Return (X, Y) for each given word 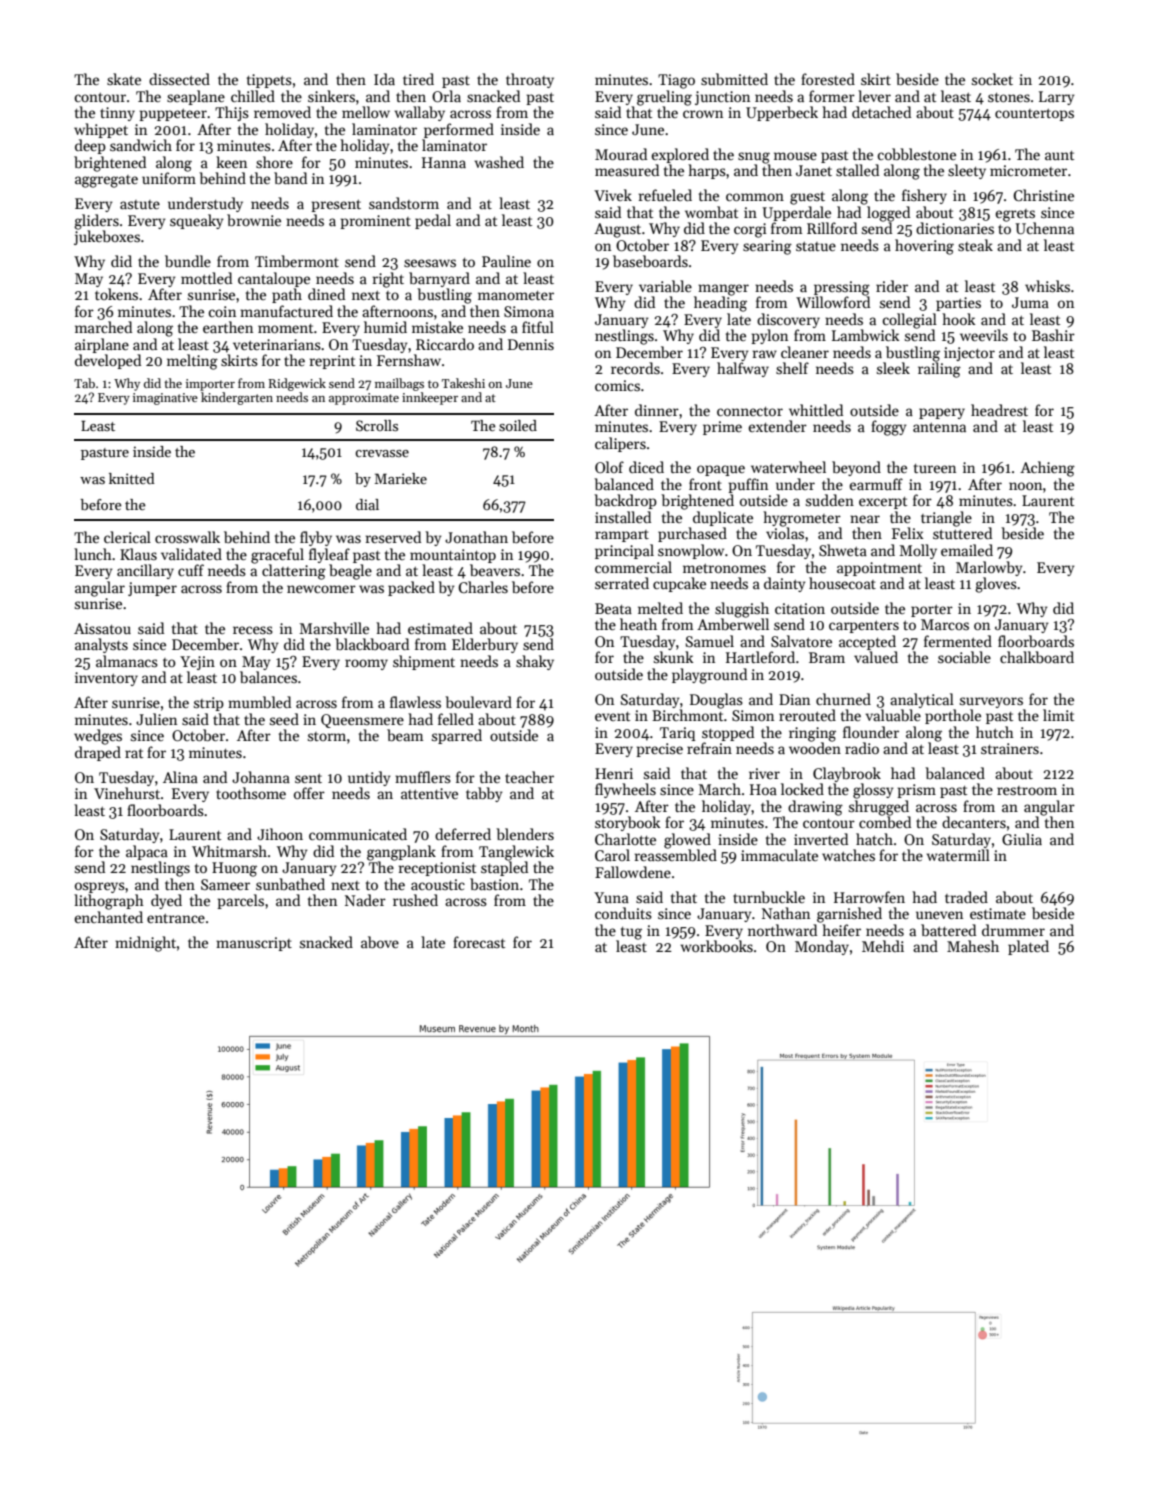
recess (253, 630)
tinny (117, 114)
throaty (530, 80)
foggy (888, 428)
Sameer (225, 884)
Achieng (1047, 469)
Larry (1056, 98)
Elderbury (485, 645)
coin (222, 311)
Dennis (531, 344)
